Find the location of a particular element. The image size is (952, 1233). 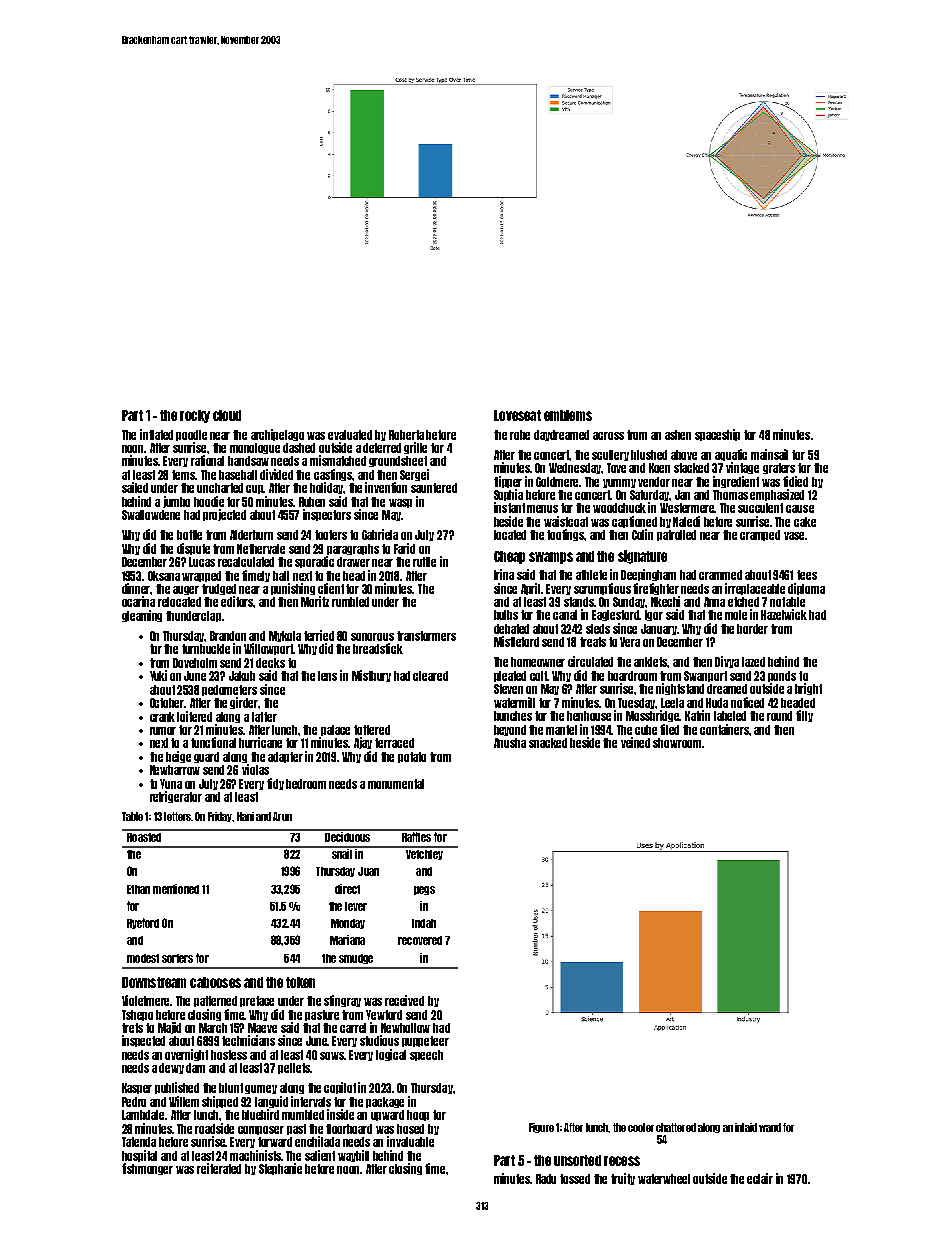

reiterated is located at coordinates (219, 1168).
